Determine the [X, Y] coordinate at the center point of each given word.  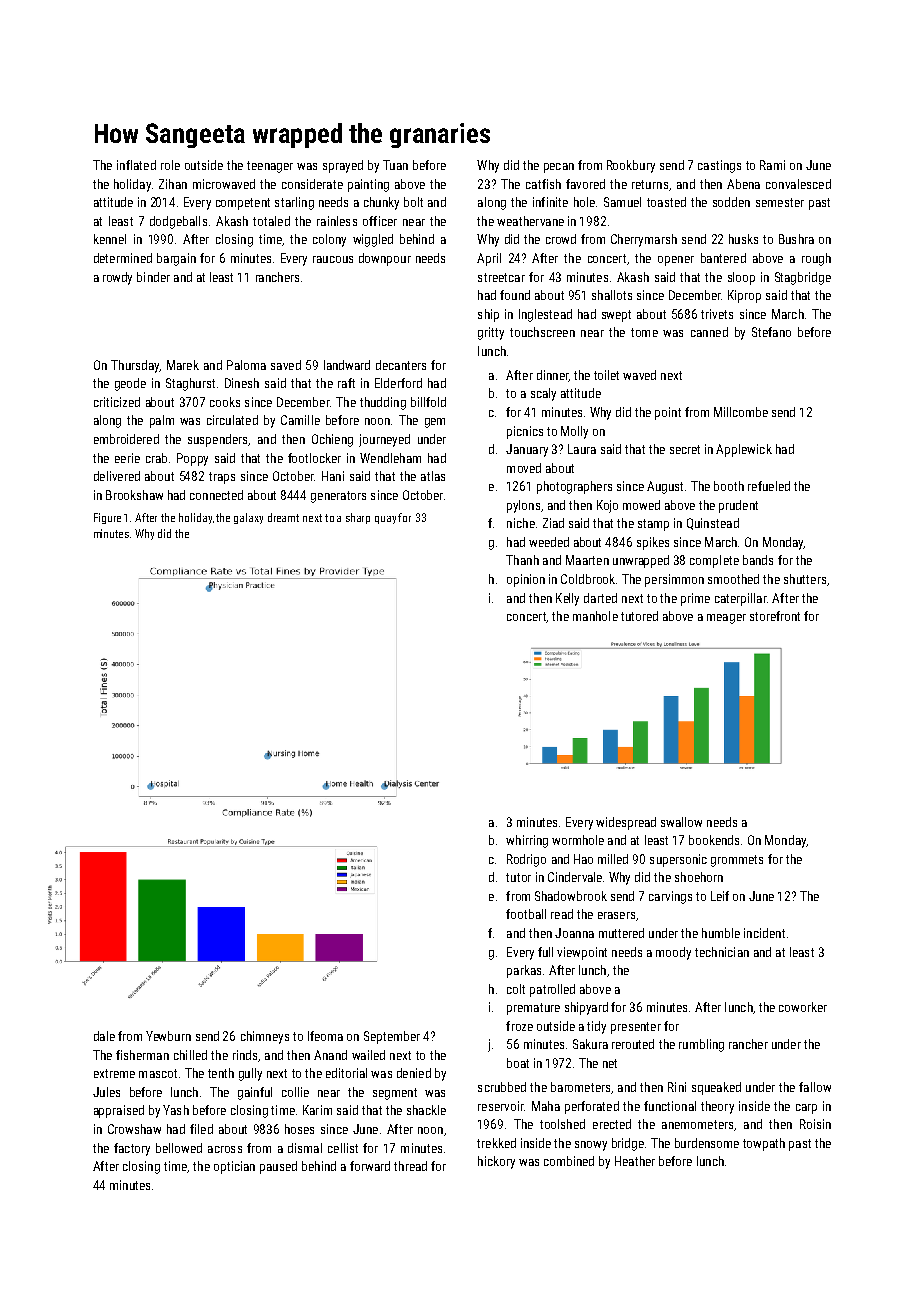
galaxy [248, 518]
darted [600, 598]
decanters [401, 365]
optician [234, 1167]
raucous [333, 259]
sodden [731, 202]
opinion [526, 580]
